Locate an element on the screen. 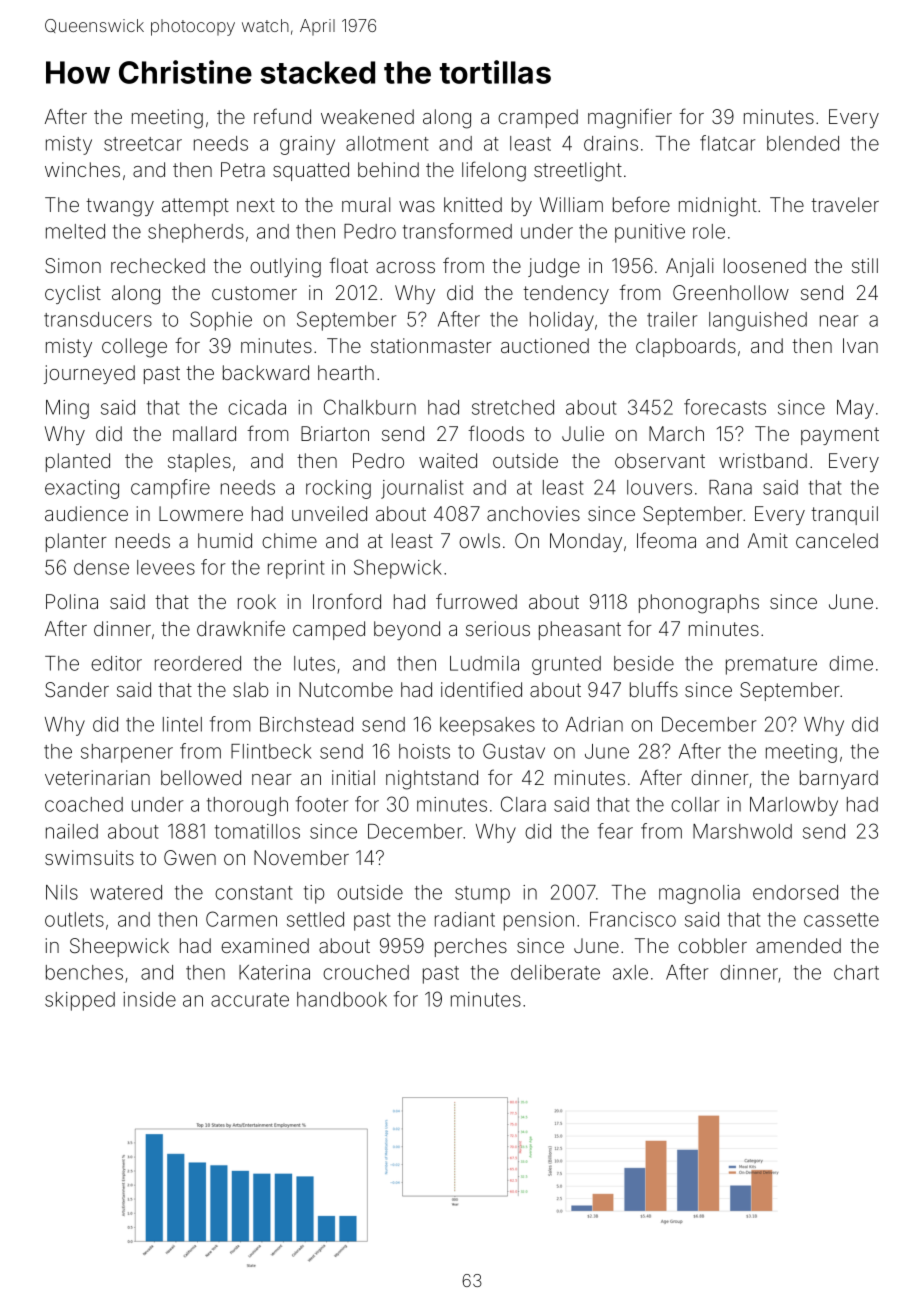 This screenshot has width=924, height=1308. squatted is located at coordinates (311, 171).
